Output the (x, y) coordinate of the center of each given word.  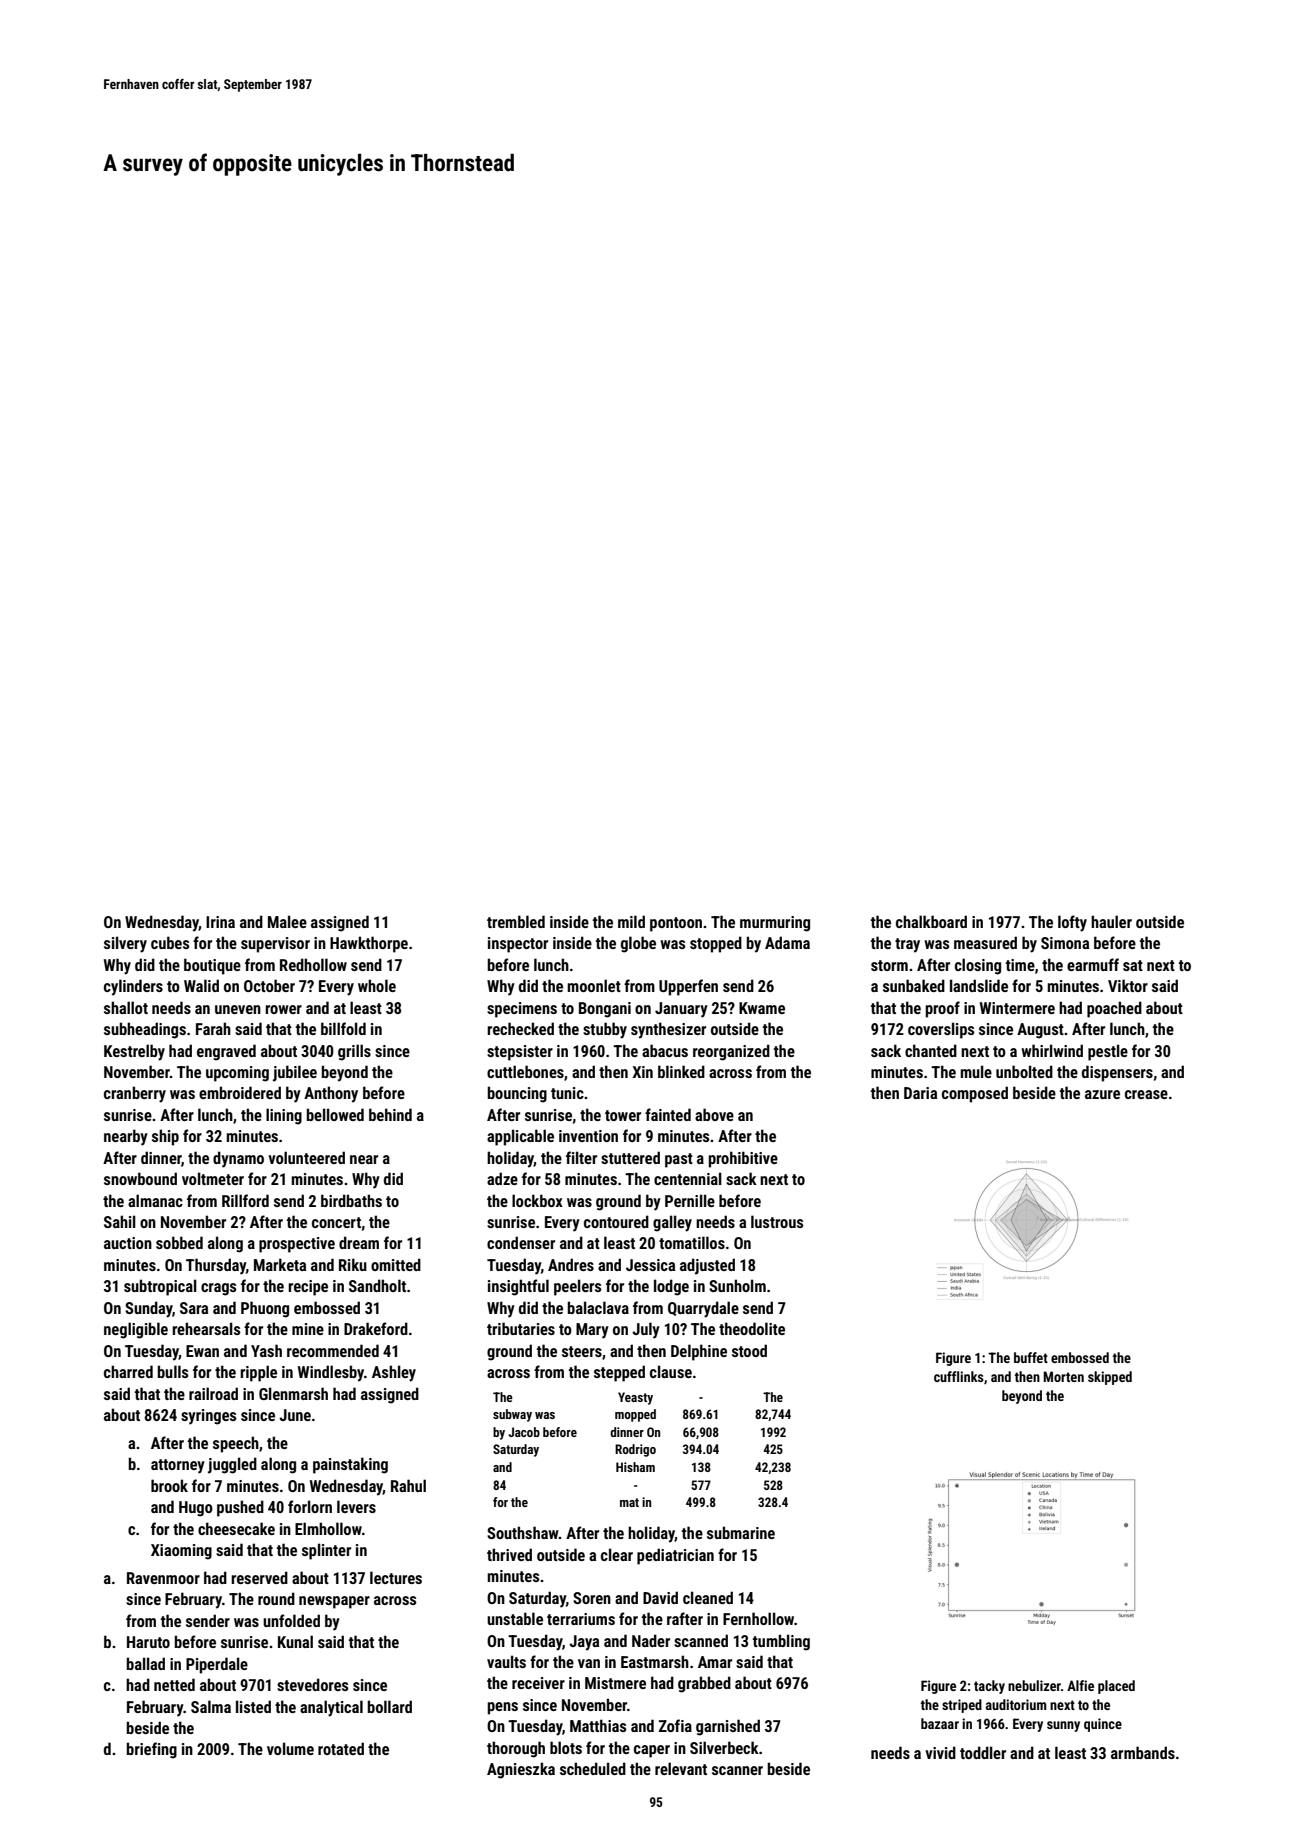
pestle (1108, 1052)
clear (617, 1554)
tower (623, 1115)
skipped (1110, 1378)
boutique (212, 966)
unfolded (291, 1620)
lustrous (777, 1221)
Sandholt (377, 1285)
